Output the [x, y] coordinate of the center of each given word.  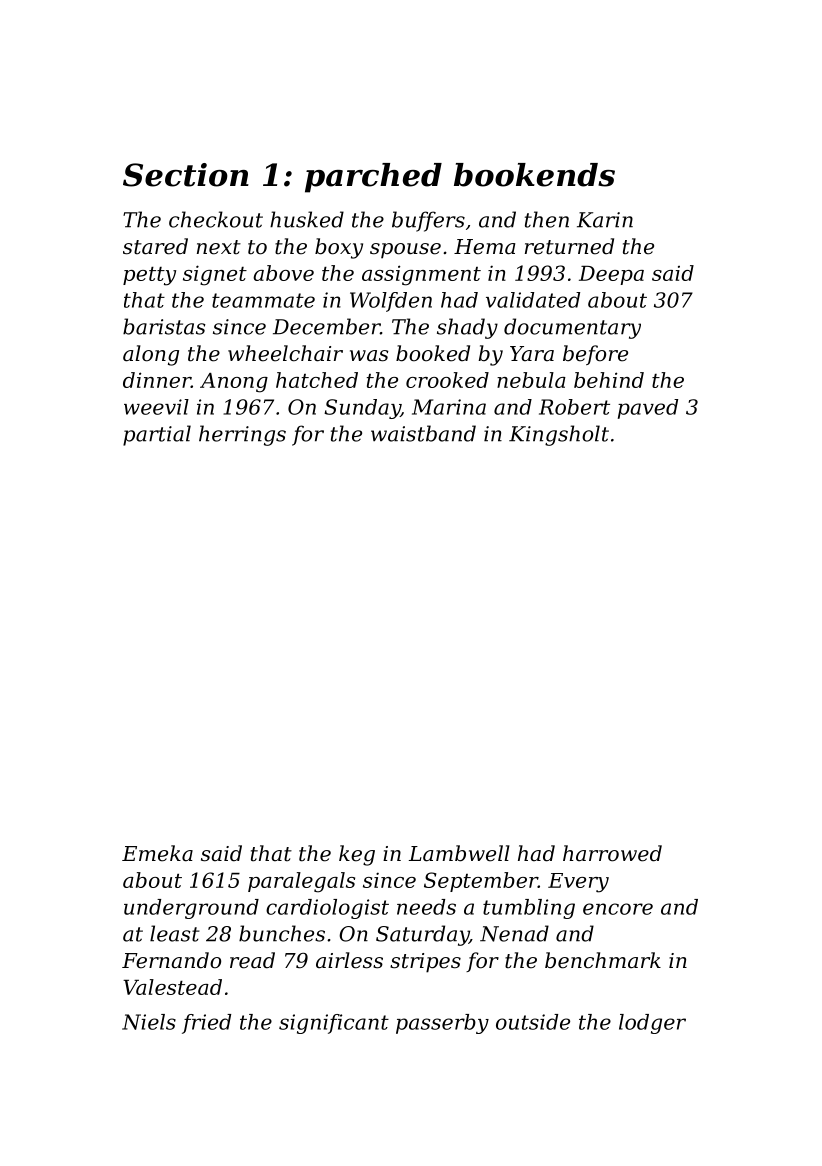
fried [206, 1024]
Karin [605, 220]
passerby [442, 1024]
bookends [534, 175]
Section [186, 175]
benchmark [603, 960]
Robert [574, 407]
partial [157, 435]
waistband [423, 433]
